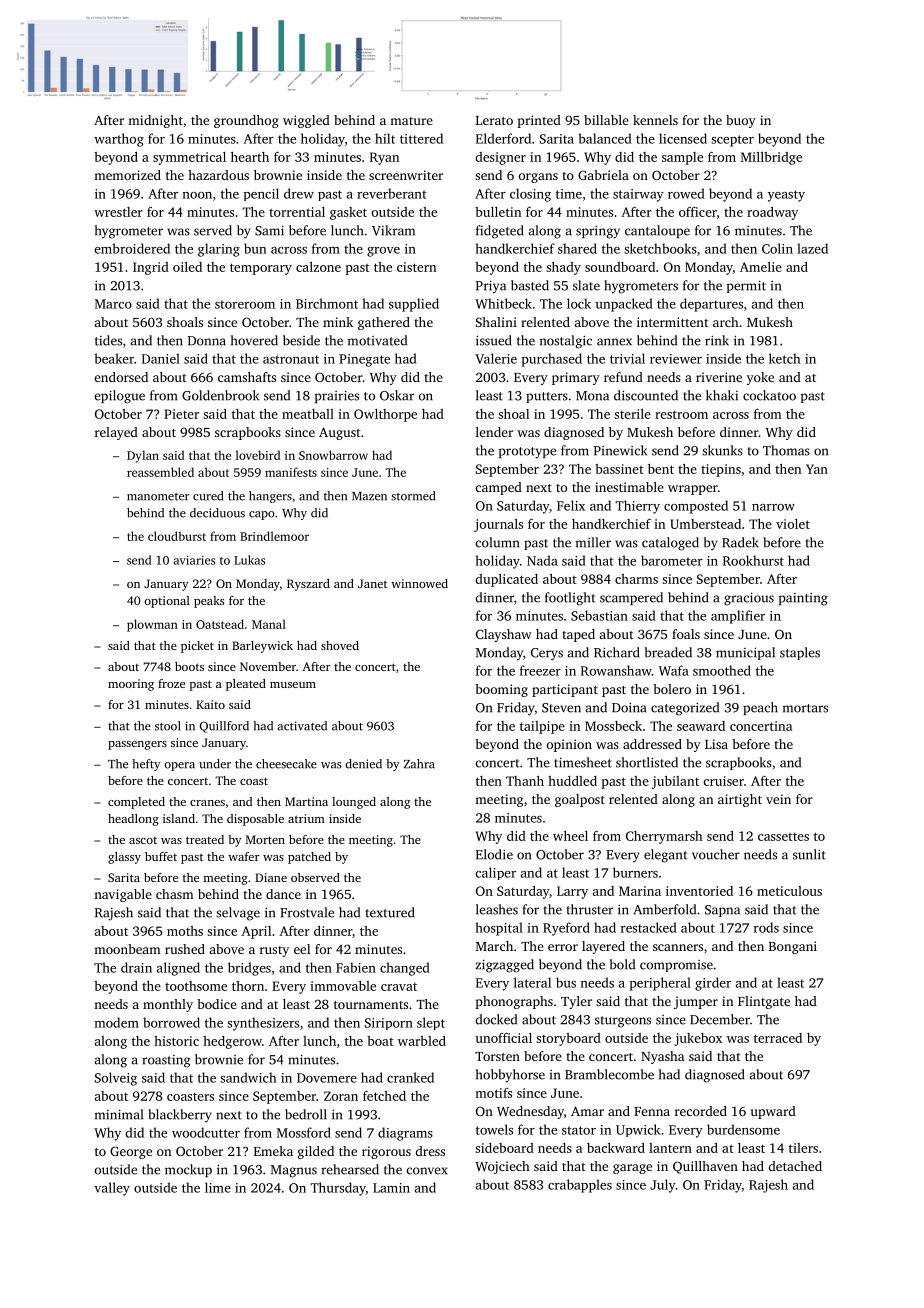  What do you see at coordinates (116, 433) in the page?
I see `relayed` at bounding box center [116, 433].
